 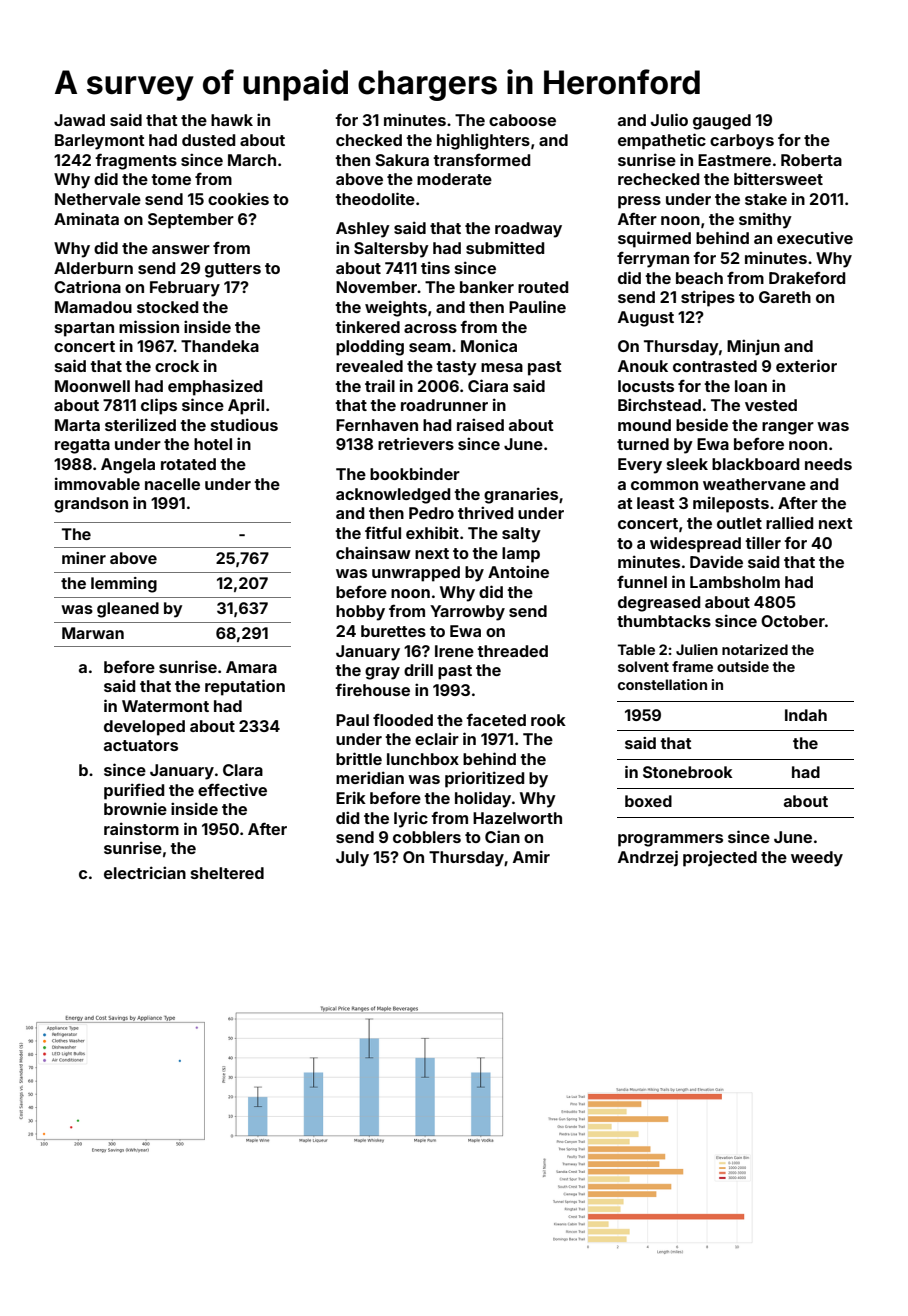 What do you see at coordinates (815, 237) in the image?
I see `executive` at bounding box center [815, 237].
